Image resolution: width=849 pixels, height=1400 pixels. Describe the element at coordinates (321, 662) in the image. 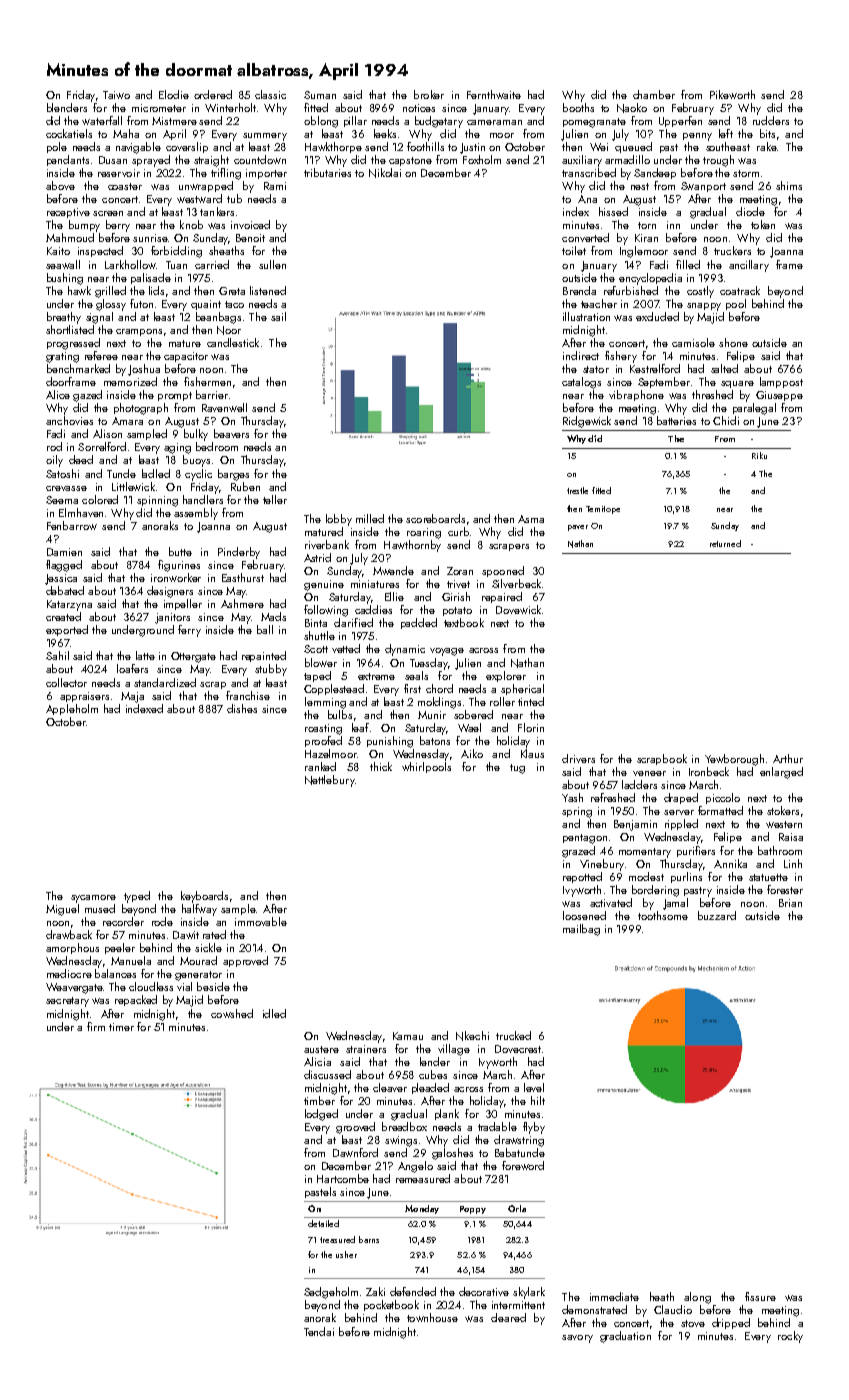

I see `blower` at that location.
